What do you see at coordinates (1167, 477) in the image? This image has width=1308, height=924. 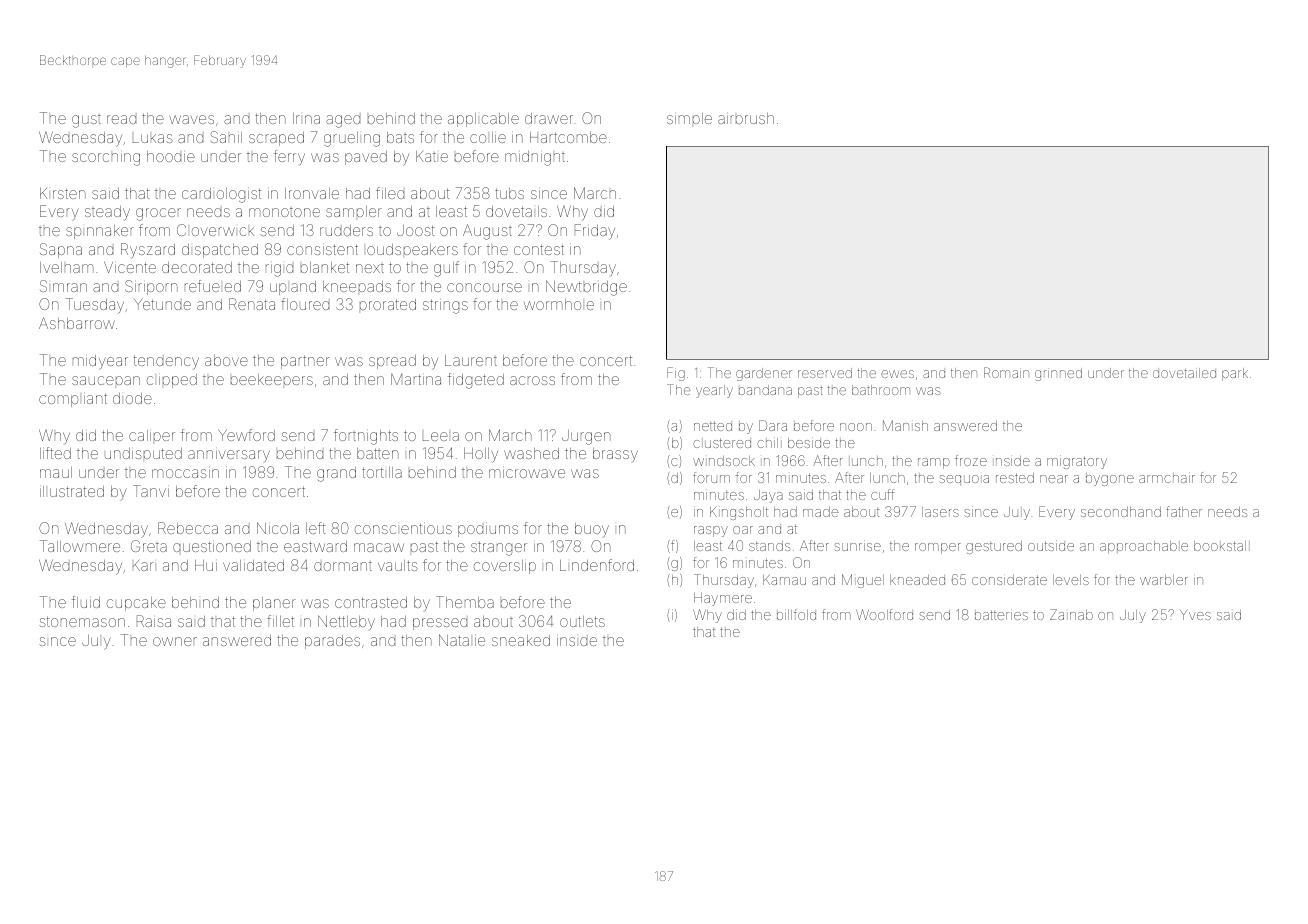 I see `armchair` at bounding box center [1167, 477].
